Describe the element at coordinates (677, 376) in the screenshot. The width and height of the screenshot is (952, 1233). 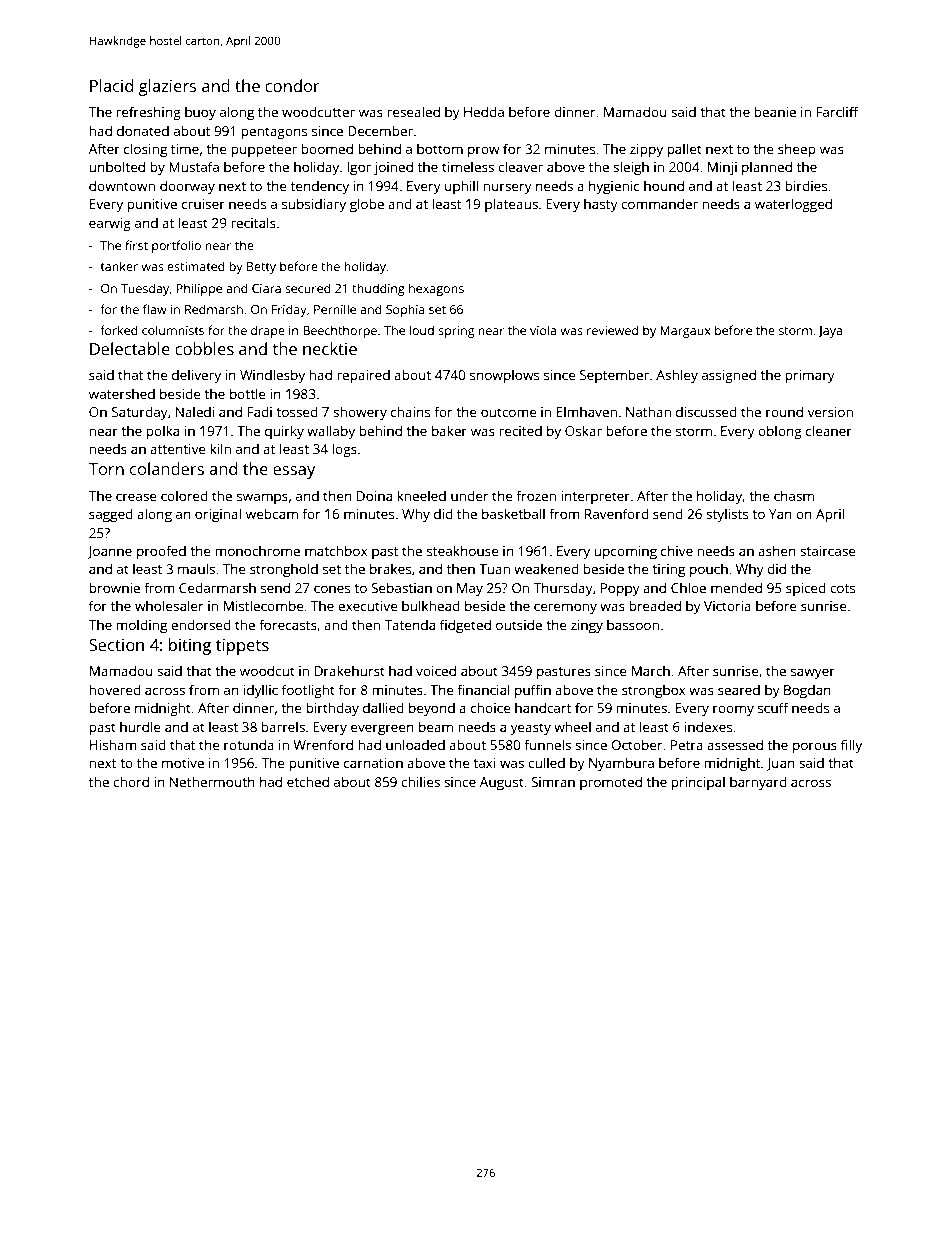
I see `Ashley` at that location.
